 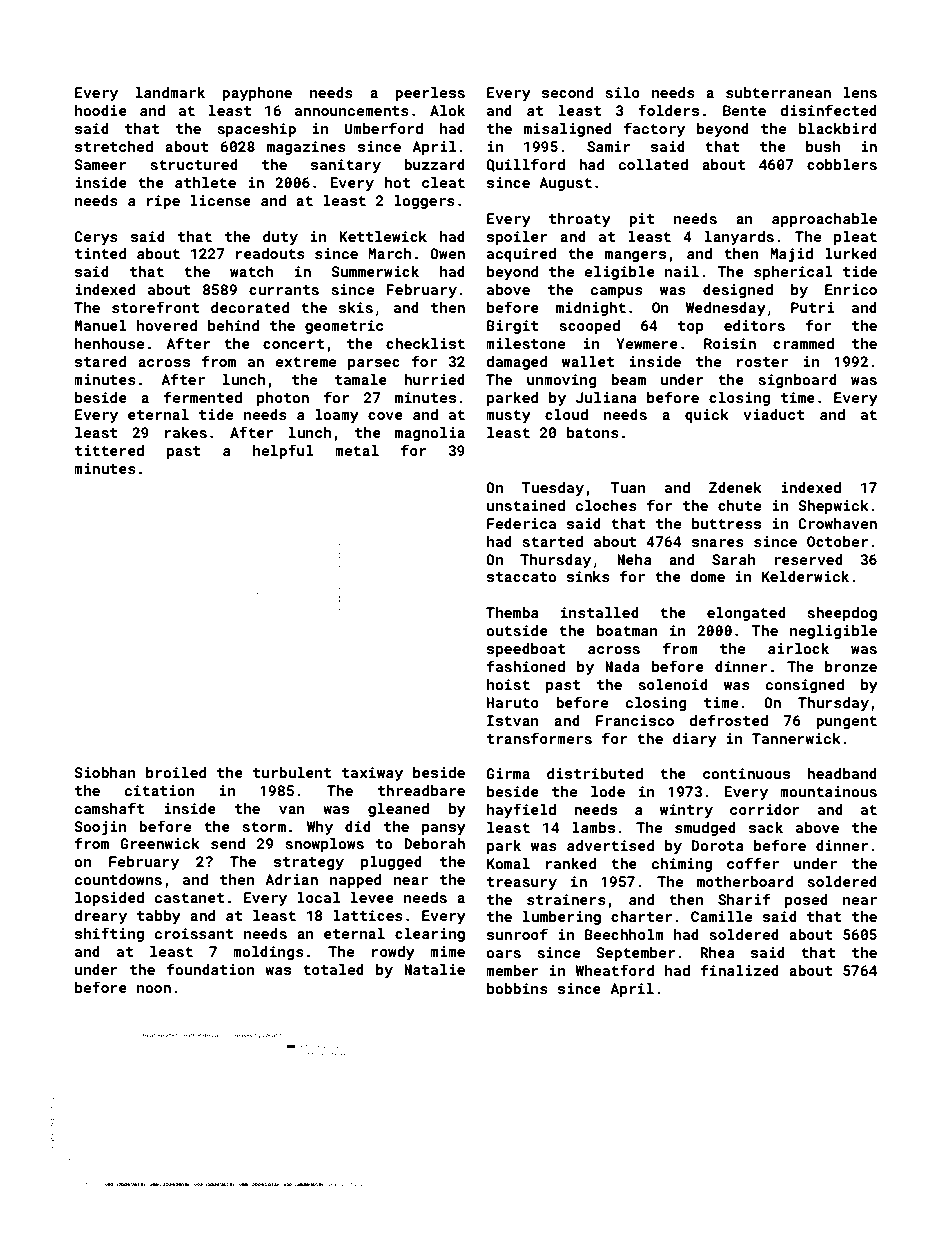 What do you see at coordinates (517, 988) in the page?
I see `bobbins` at bounding box center [517, 988].
